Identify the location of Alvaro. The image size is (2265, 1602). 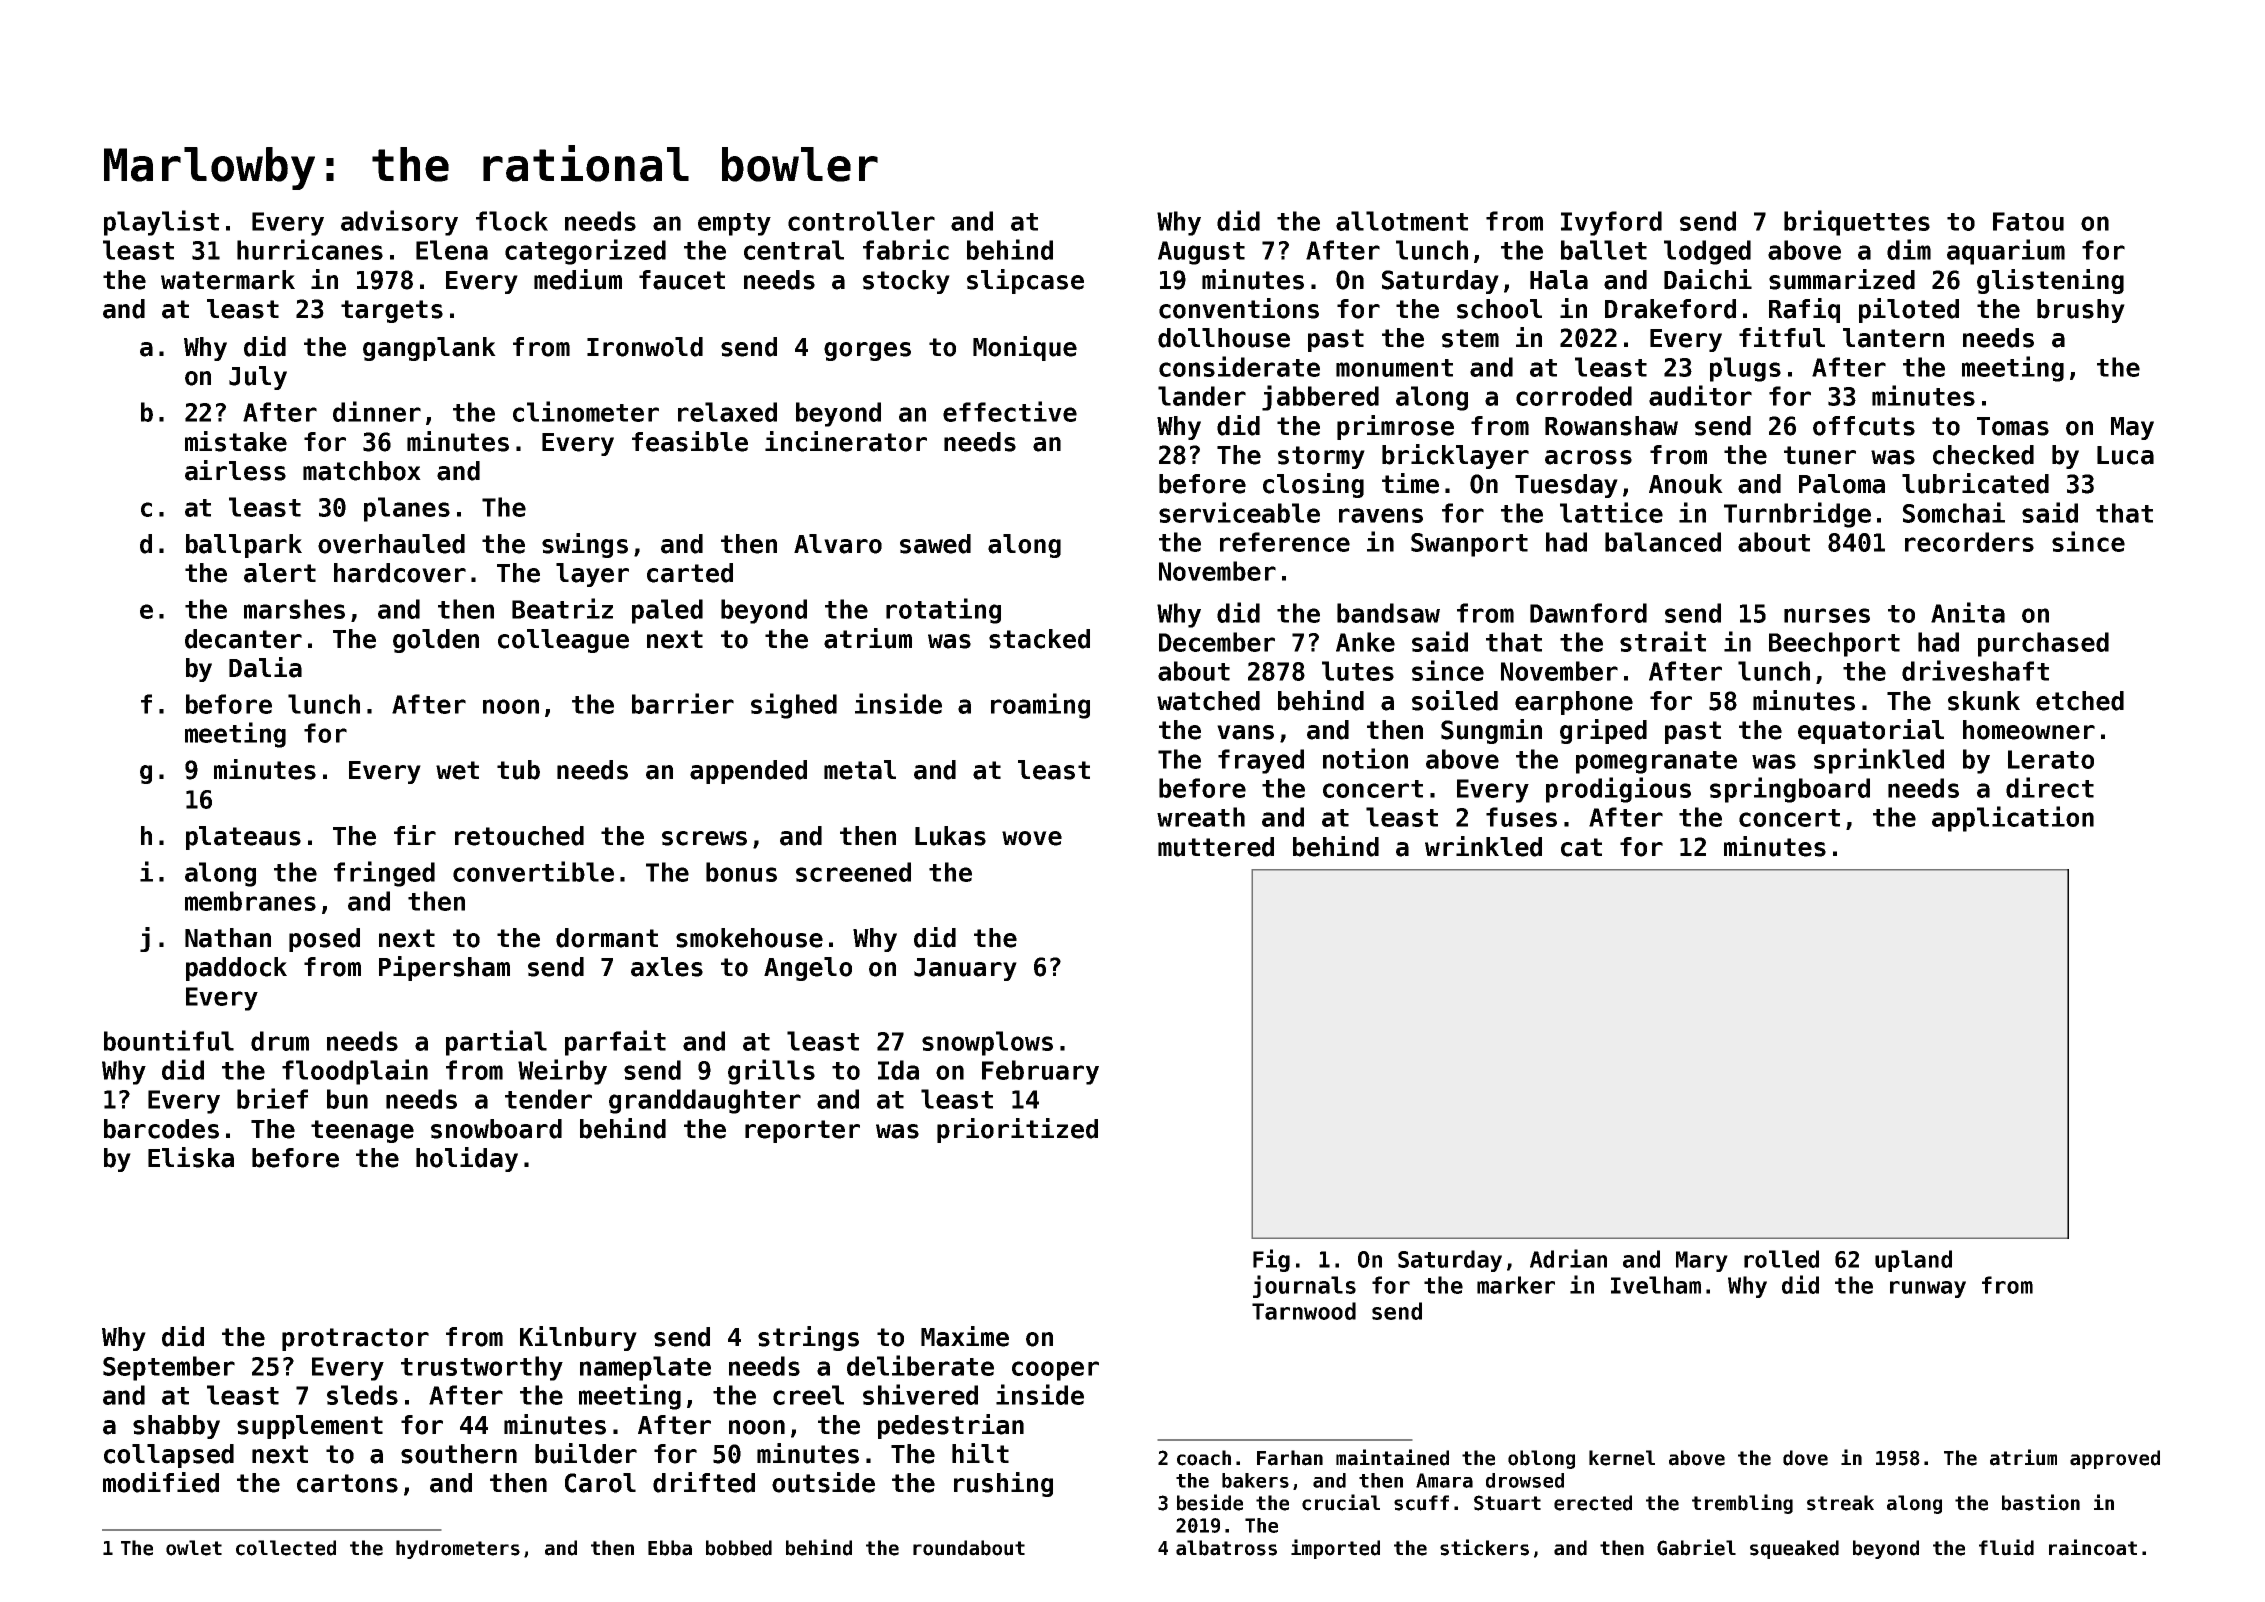
(838, 544).
